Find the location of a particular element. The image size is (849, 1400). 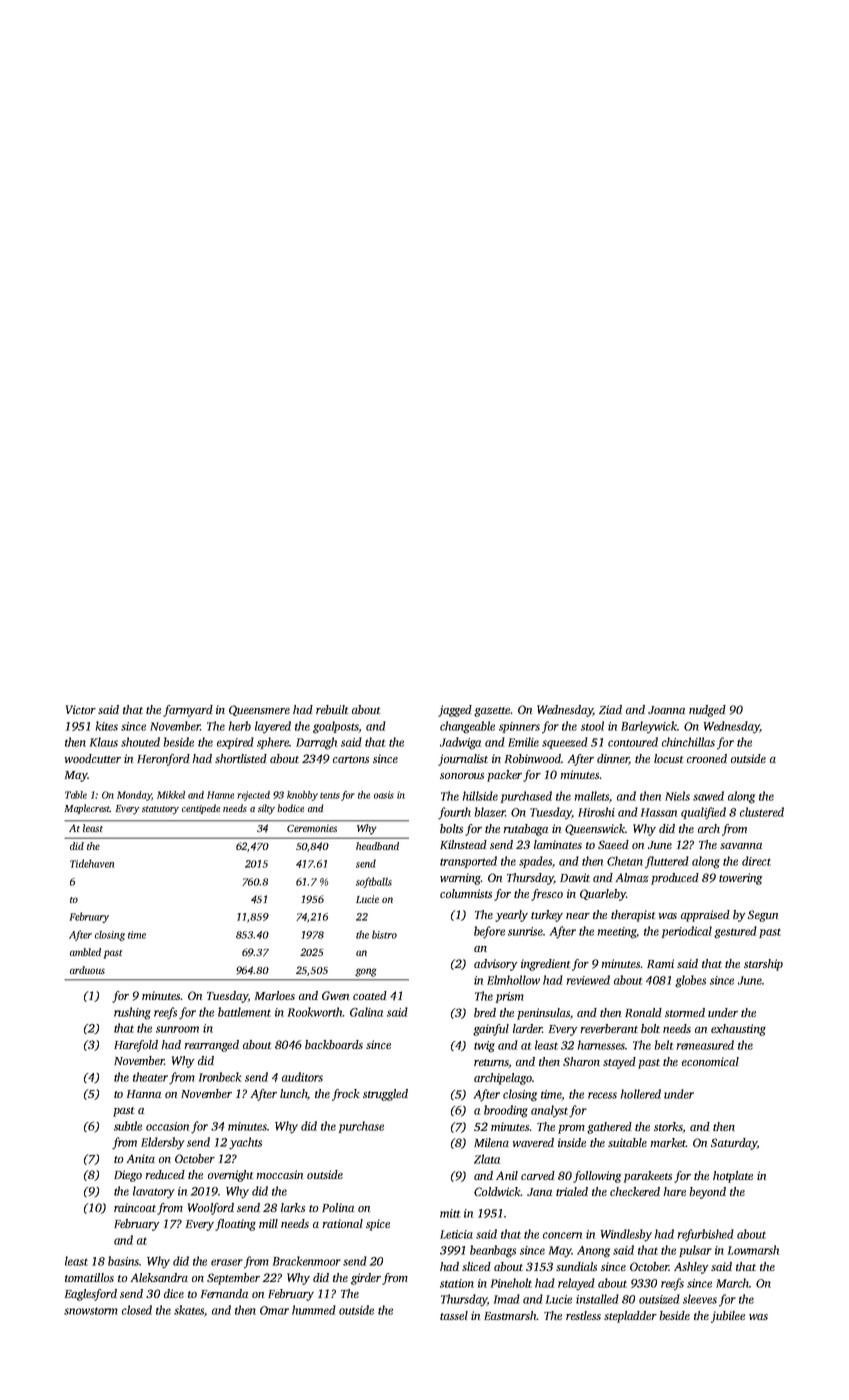

direct is located at coordinates (756, 861).
